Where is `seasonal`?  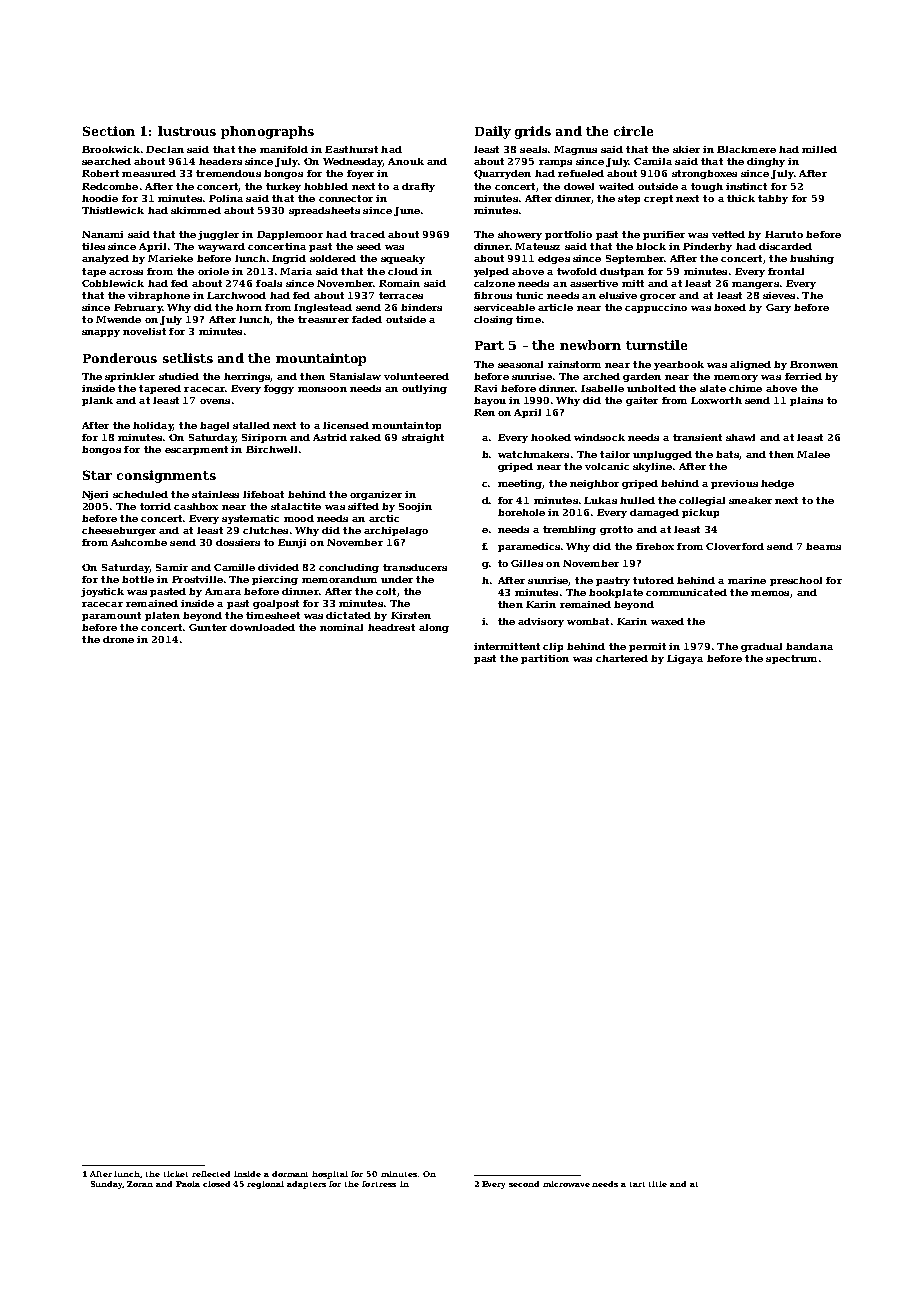 seasonal is located at coordinates (520, 364).
